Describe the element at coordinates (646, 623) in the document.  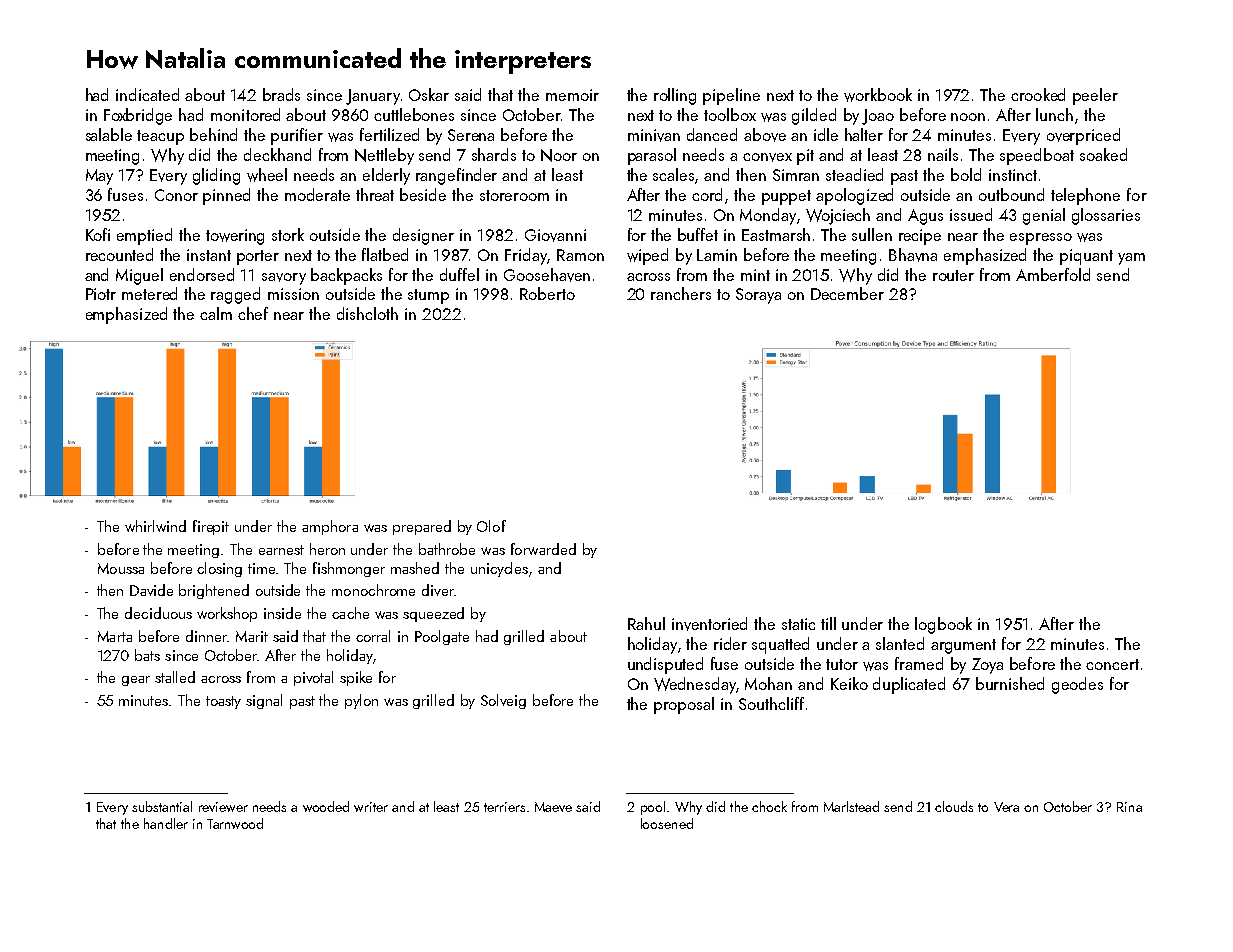
I see `Rahul` at that location.
